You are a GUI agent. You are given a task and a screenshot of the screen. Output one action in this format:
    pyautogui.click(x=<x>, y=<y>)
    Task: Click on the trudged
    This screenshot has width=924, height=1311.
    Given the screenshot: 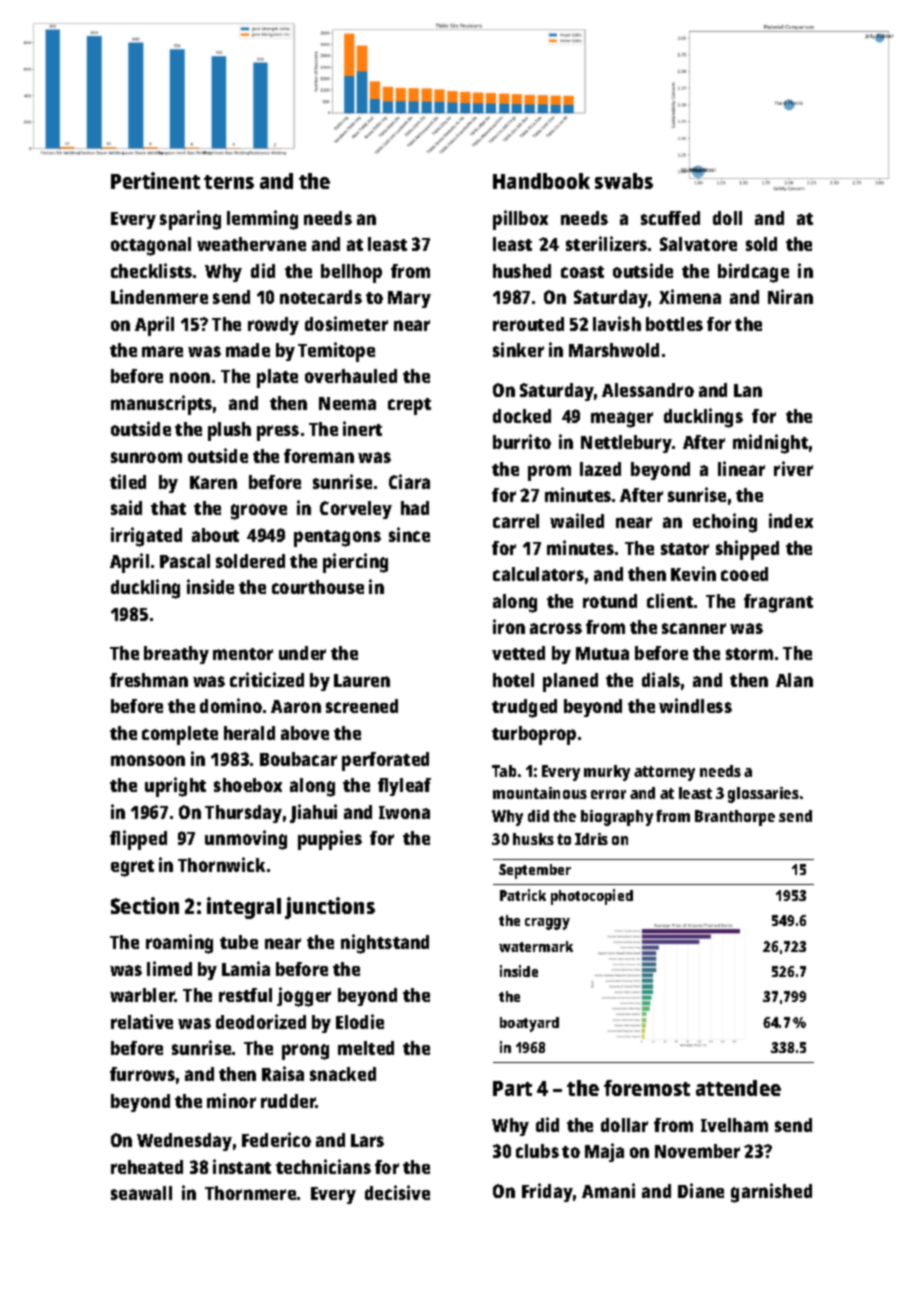 What is the action you would take?
    pyautogui.click(x=524, y=708)
